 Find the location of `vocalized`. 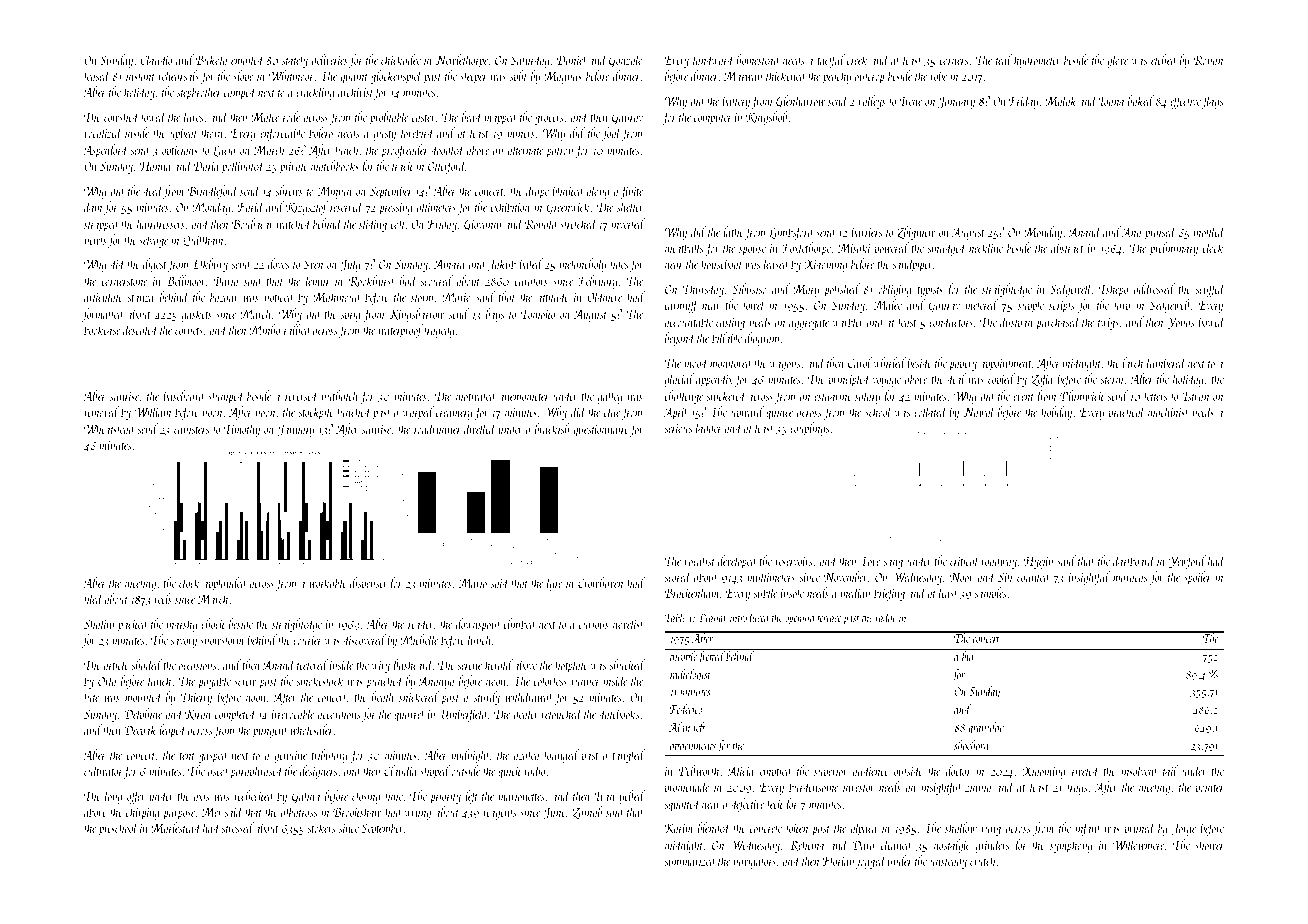

vocalized is located at coordinates (103, 132).
